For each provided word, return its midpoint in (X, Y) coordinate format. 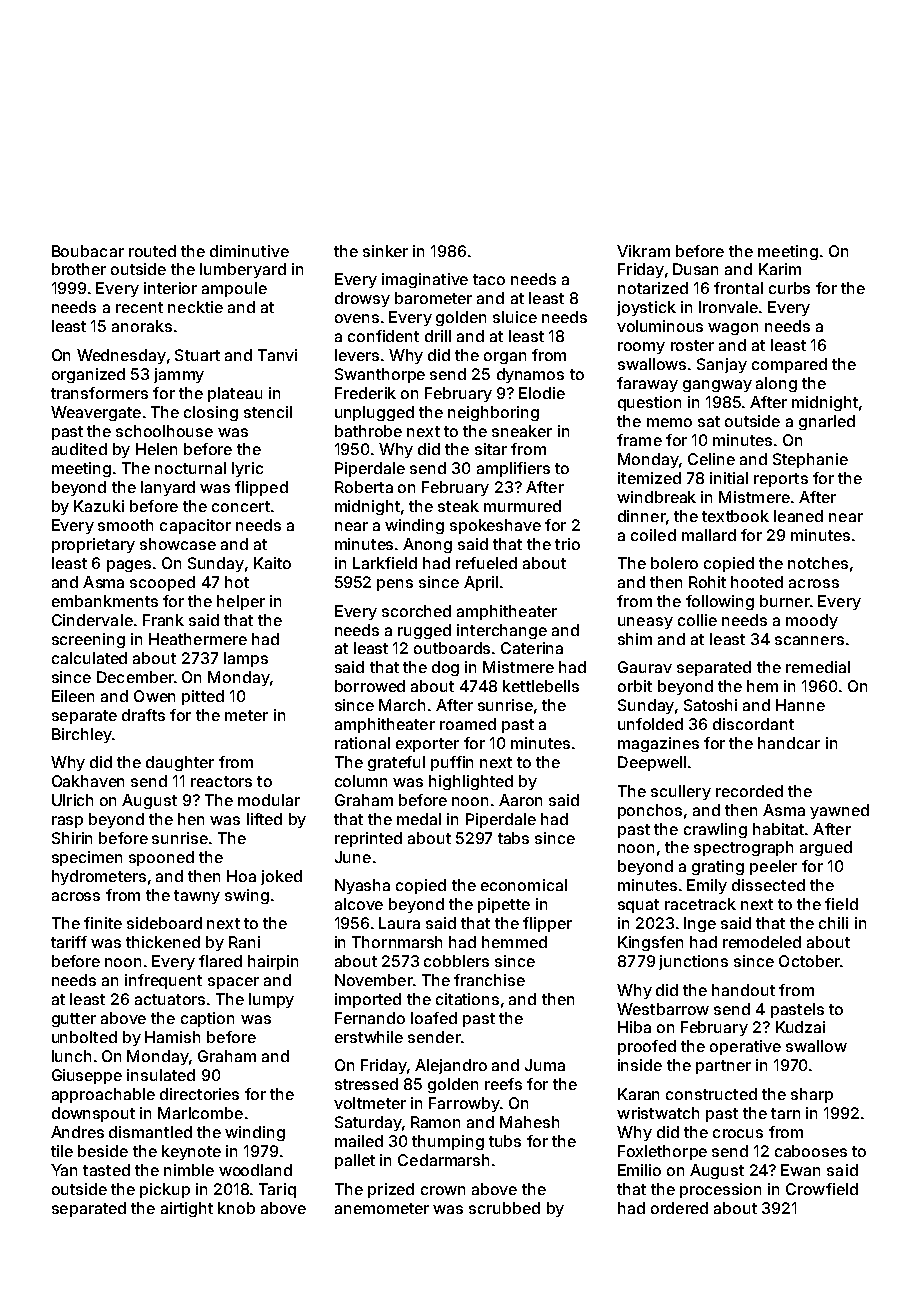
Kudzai (800, 1027)
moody (812, 621)
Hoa (241, 876)
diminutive (249, 251)
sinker (385, 251)
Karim (780, 269)
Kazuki (99, 506)
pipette (504, 905)
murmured (522, 506)
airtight (187, 1209)
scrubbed (504, 1208)
